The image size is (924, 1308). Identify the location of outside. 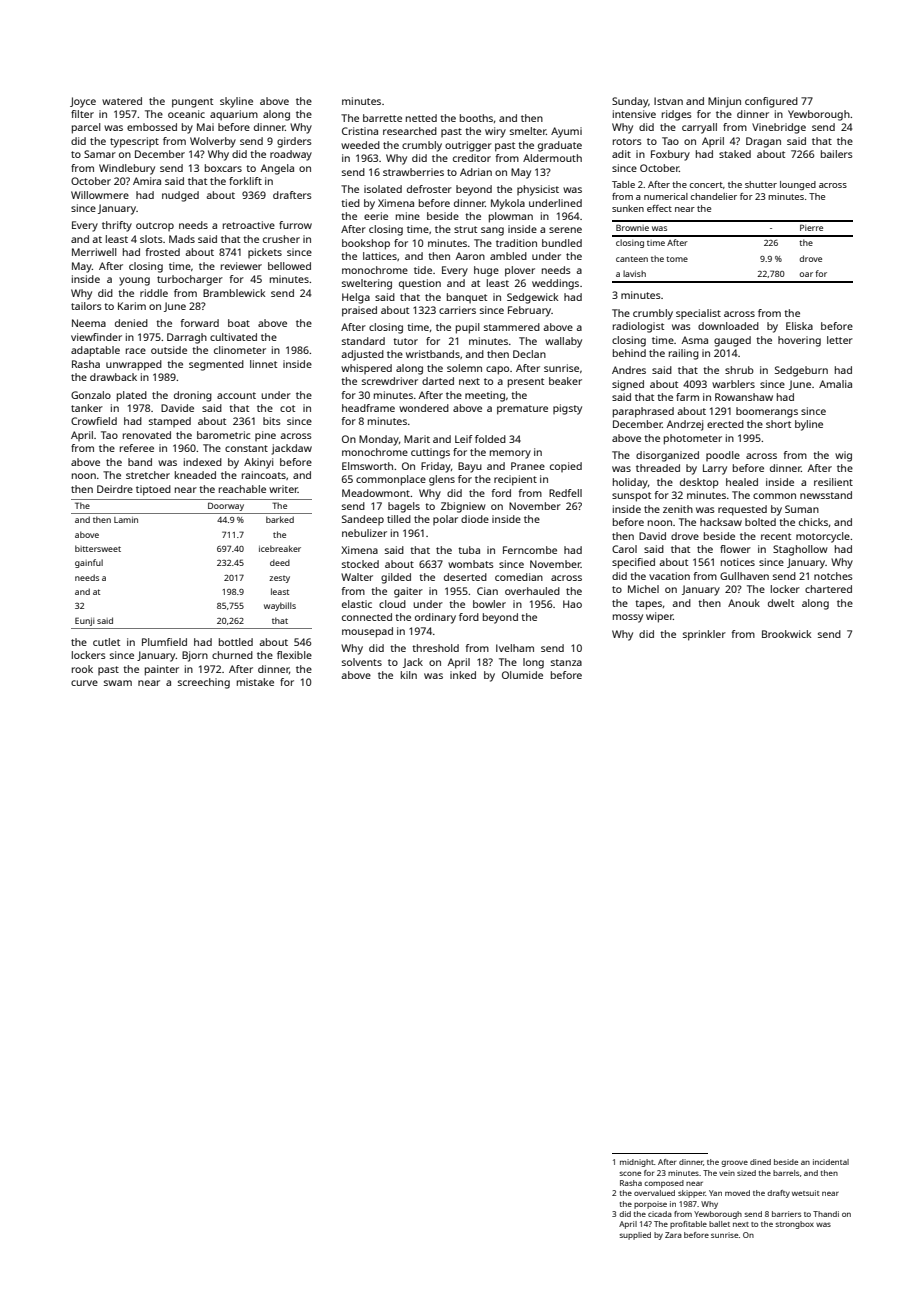
(169, 350).
